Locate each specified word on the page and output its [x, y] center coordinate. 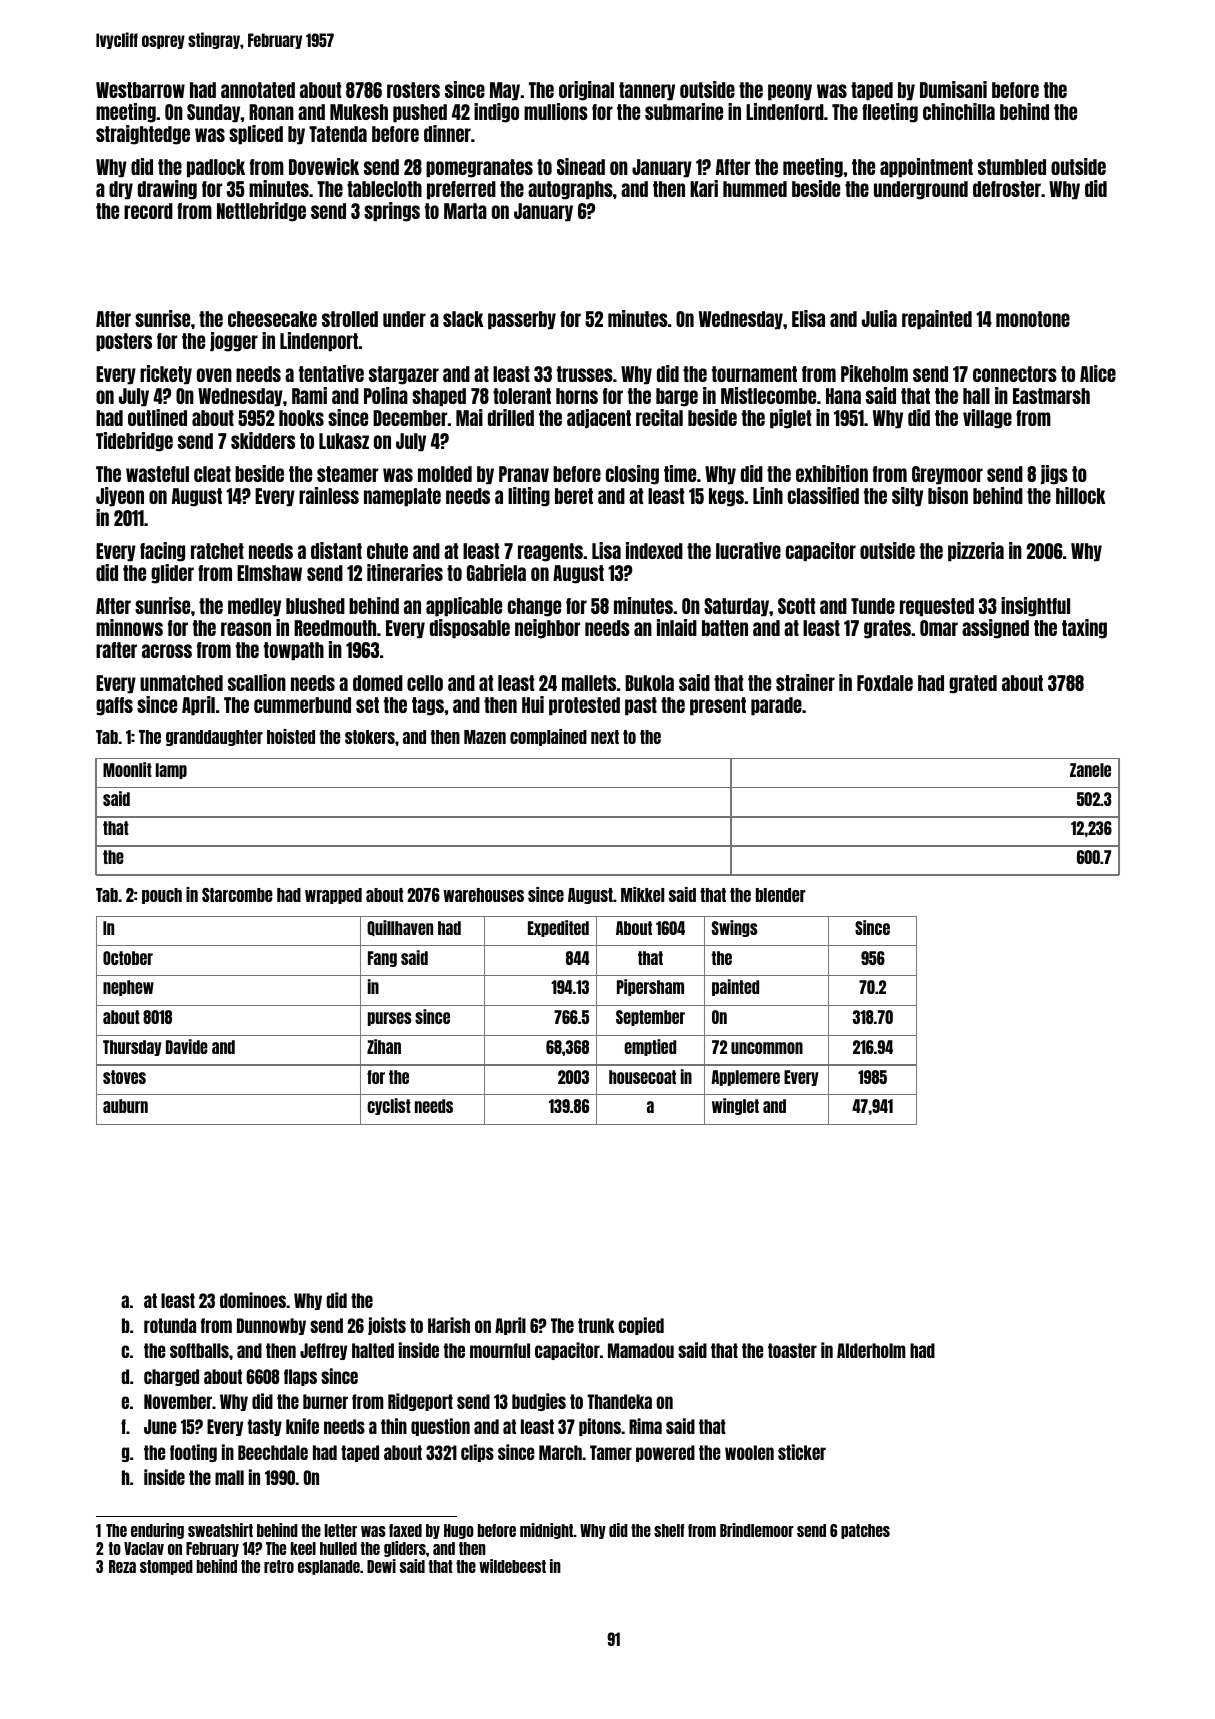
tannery [647, 91]
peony [790, 92]
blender [781, 895]
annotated [258, 90]
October [128, 958]
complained [548, 737]
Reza [122, 1566]
